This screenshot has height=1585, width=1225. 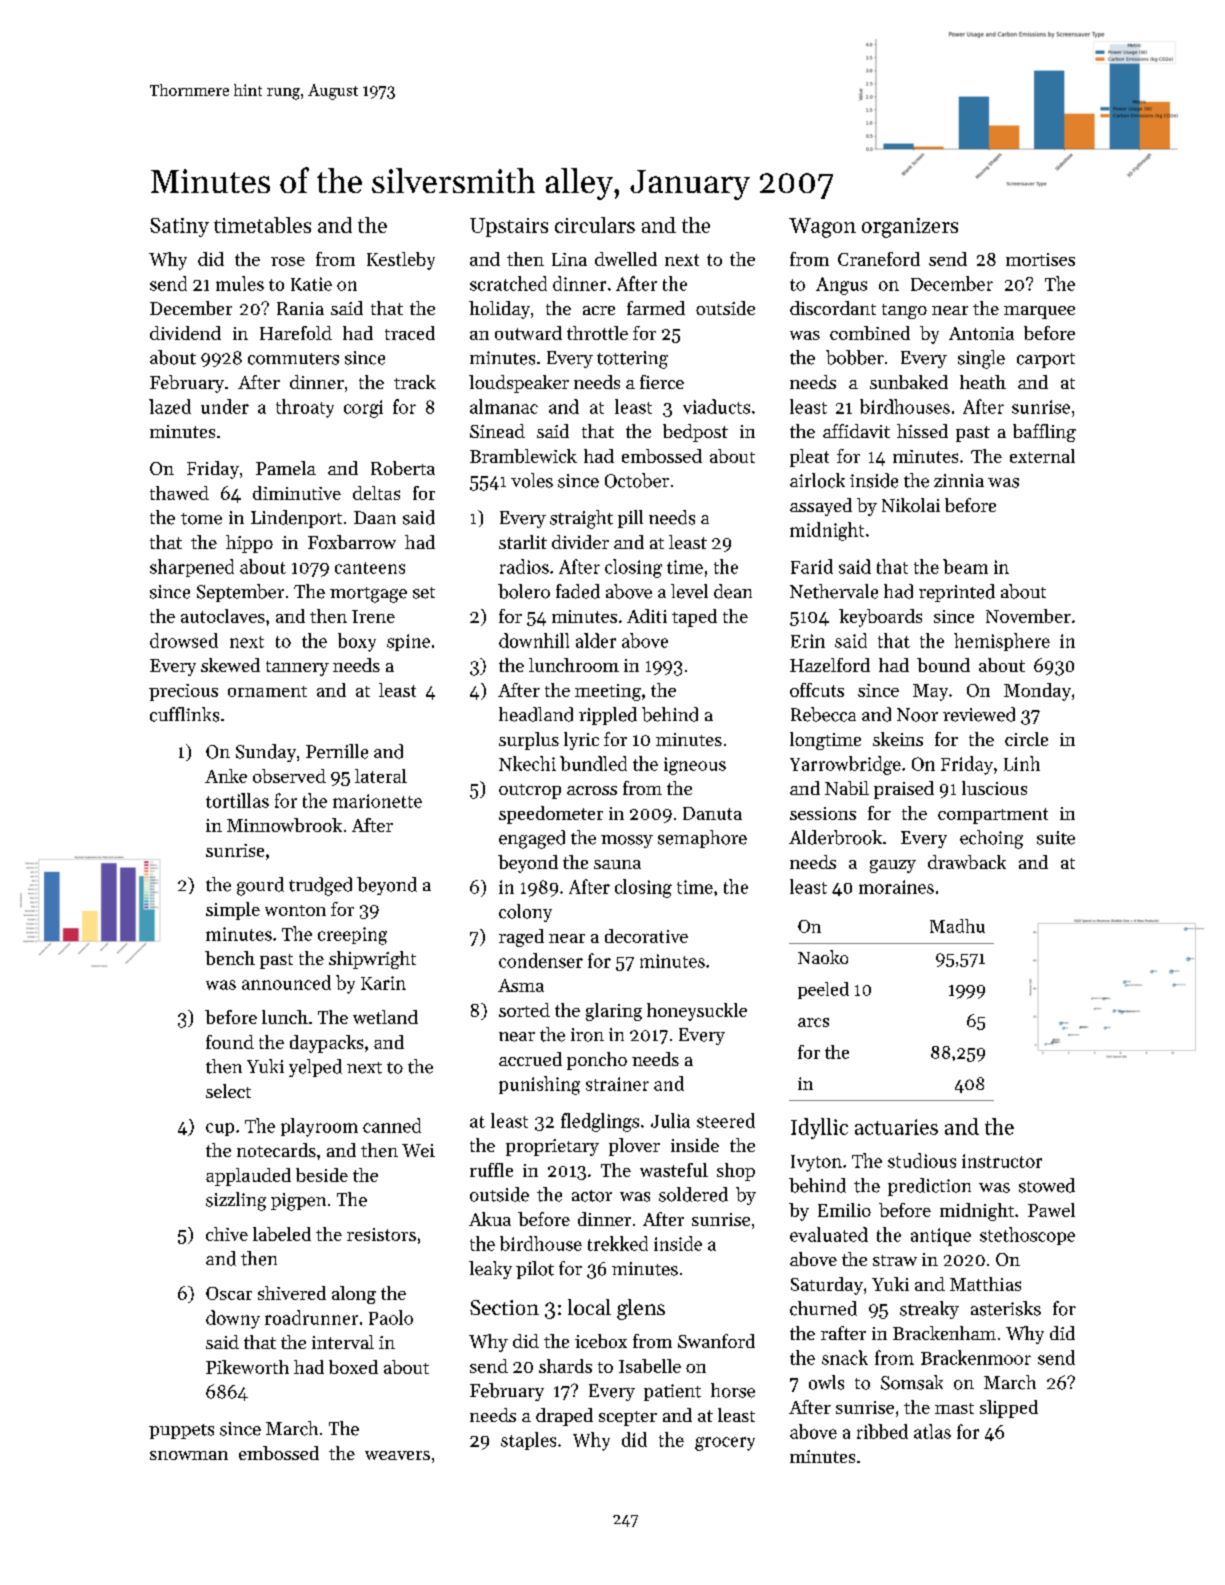 I want to click on organizers, so click(x=910, y=228).
